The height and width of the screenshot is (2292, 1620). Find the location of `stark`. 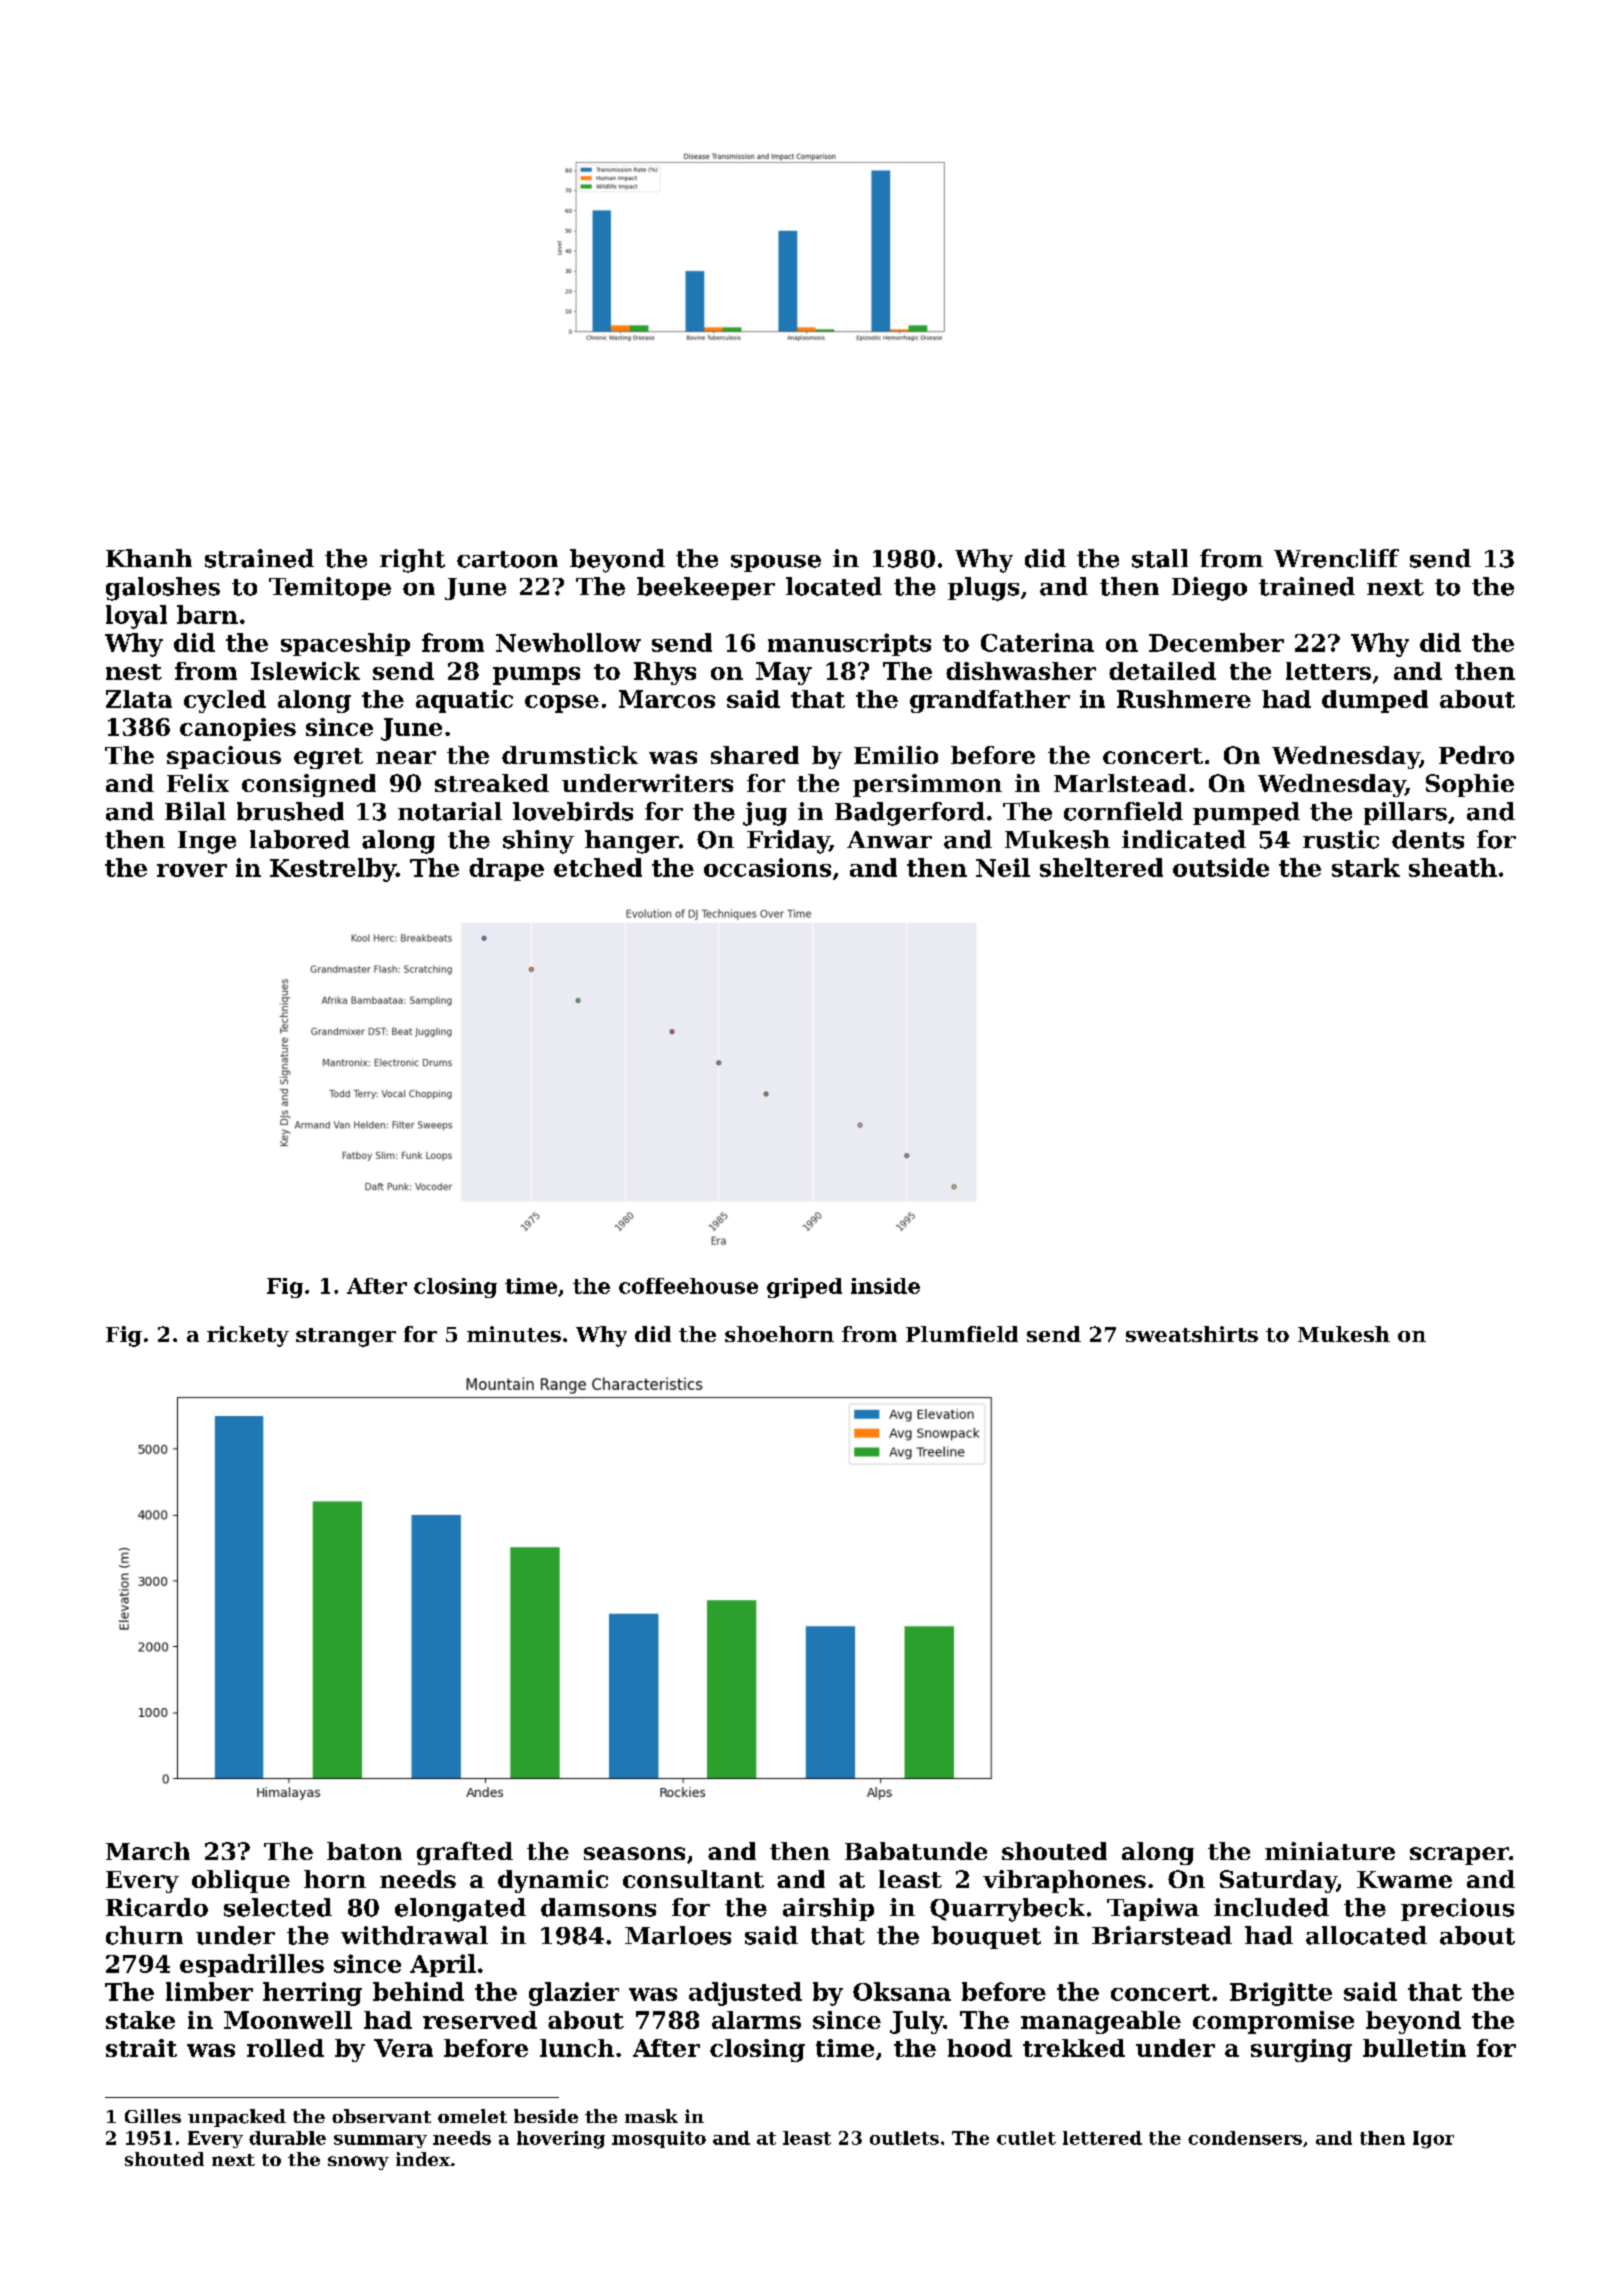

stark is located at coordinates (1366, 867).
